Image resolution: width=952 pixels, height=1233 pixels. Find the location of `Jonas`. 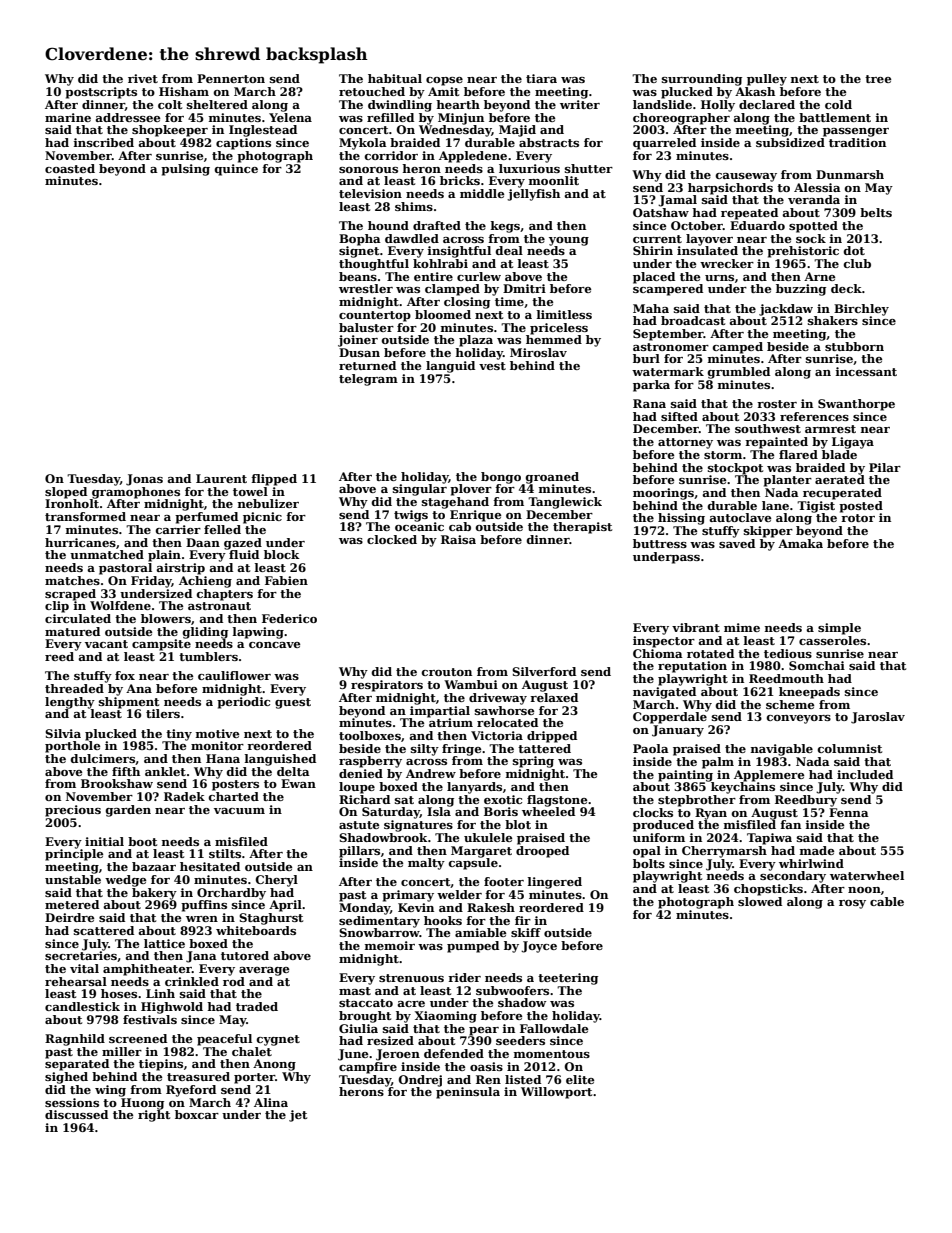

Jonas is located at coordinates (144, 480).
